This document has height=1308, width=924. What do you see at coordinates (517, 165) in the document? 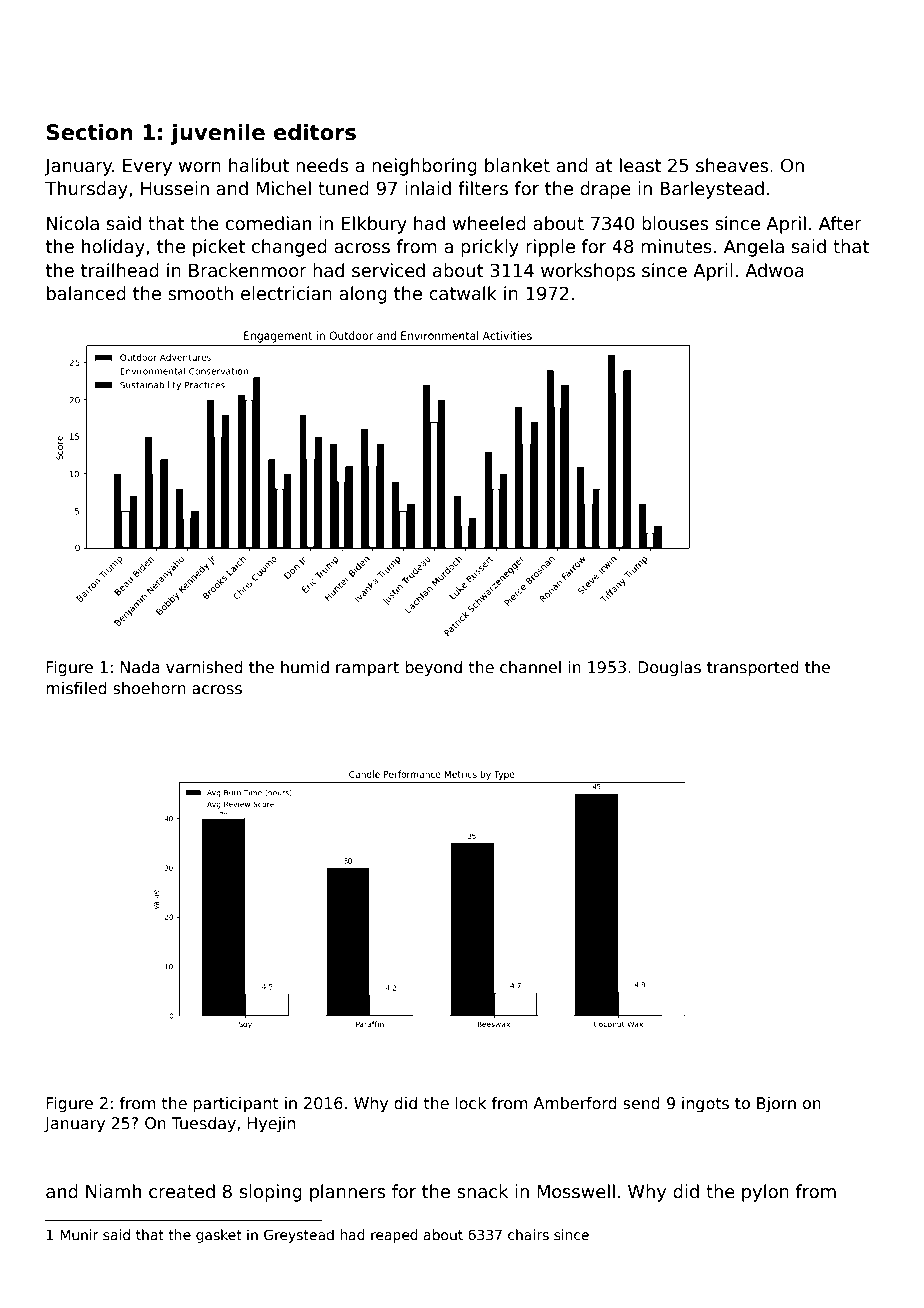
I see `blanket` at bounding box center [517, 165].
